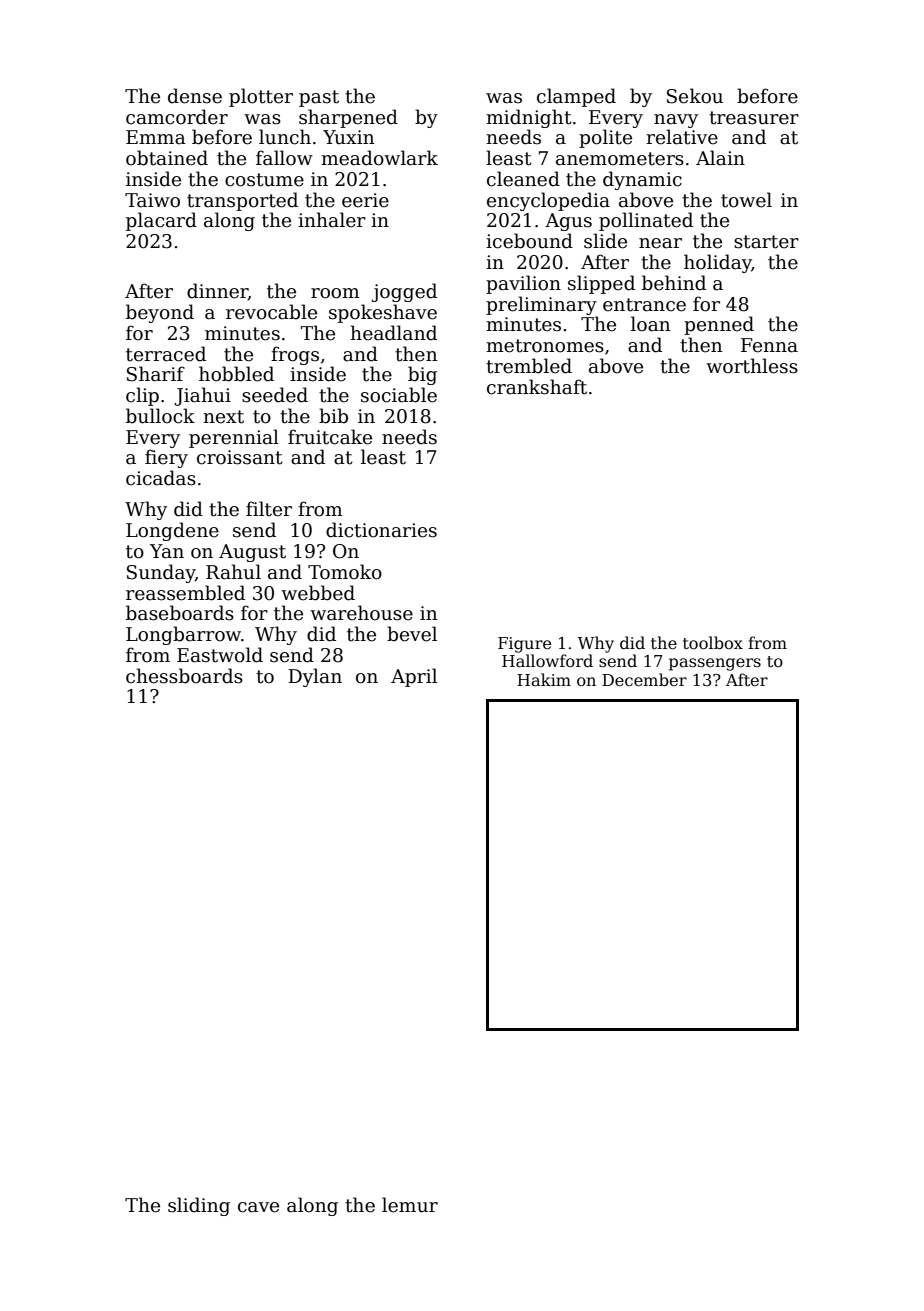 This document has width=924, height=1311. What do you see at coordinates (752, 366) in the document?
I see `worthless` at bounding box center [752, 366].
